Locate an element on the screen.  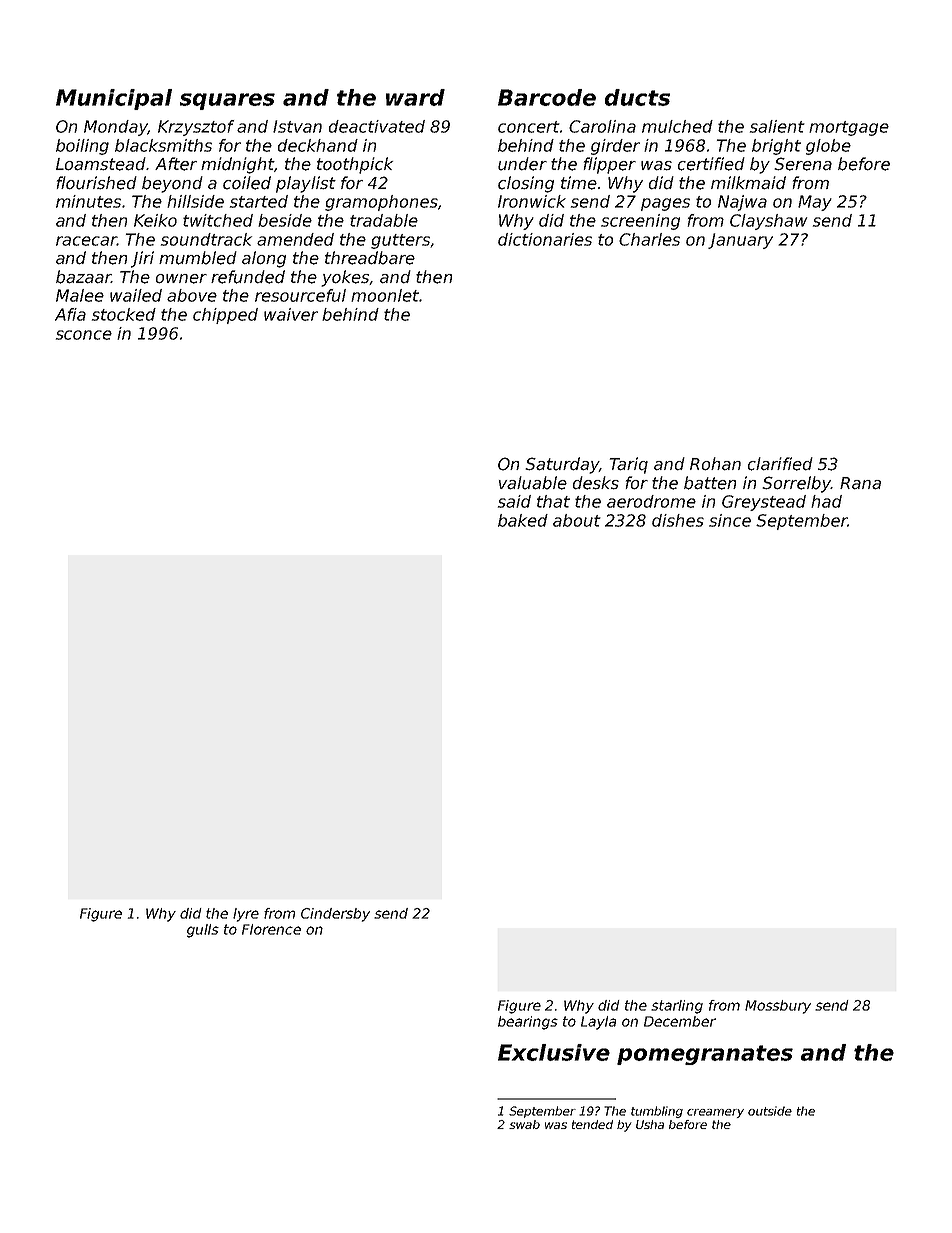
dictionaries is located at coordinates (545, 239).
